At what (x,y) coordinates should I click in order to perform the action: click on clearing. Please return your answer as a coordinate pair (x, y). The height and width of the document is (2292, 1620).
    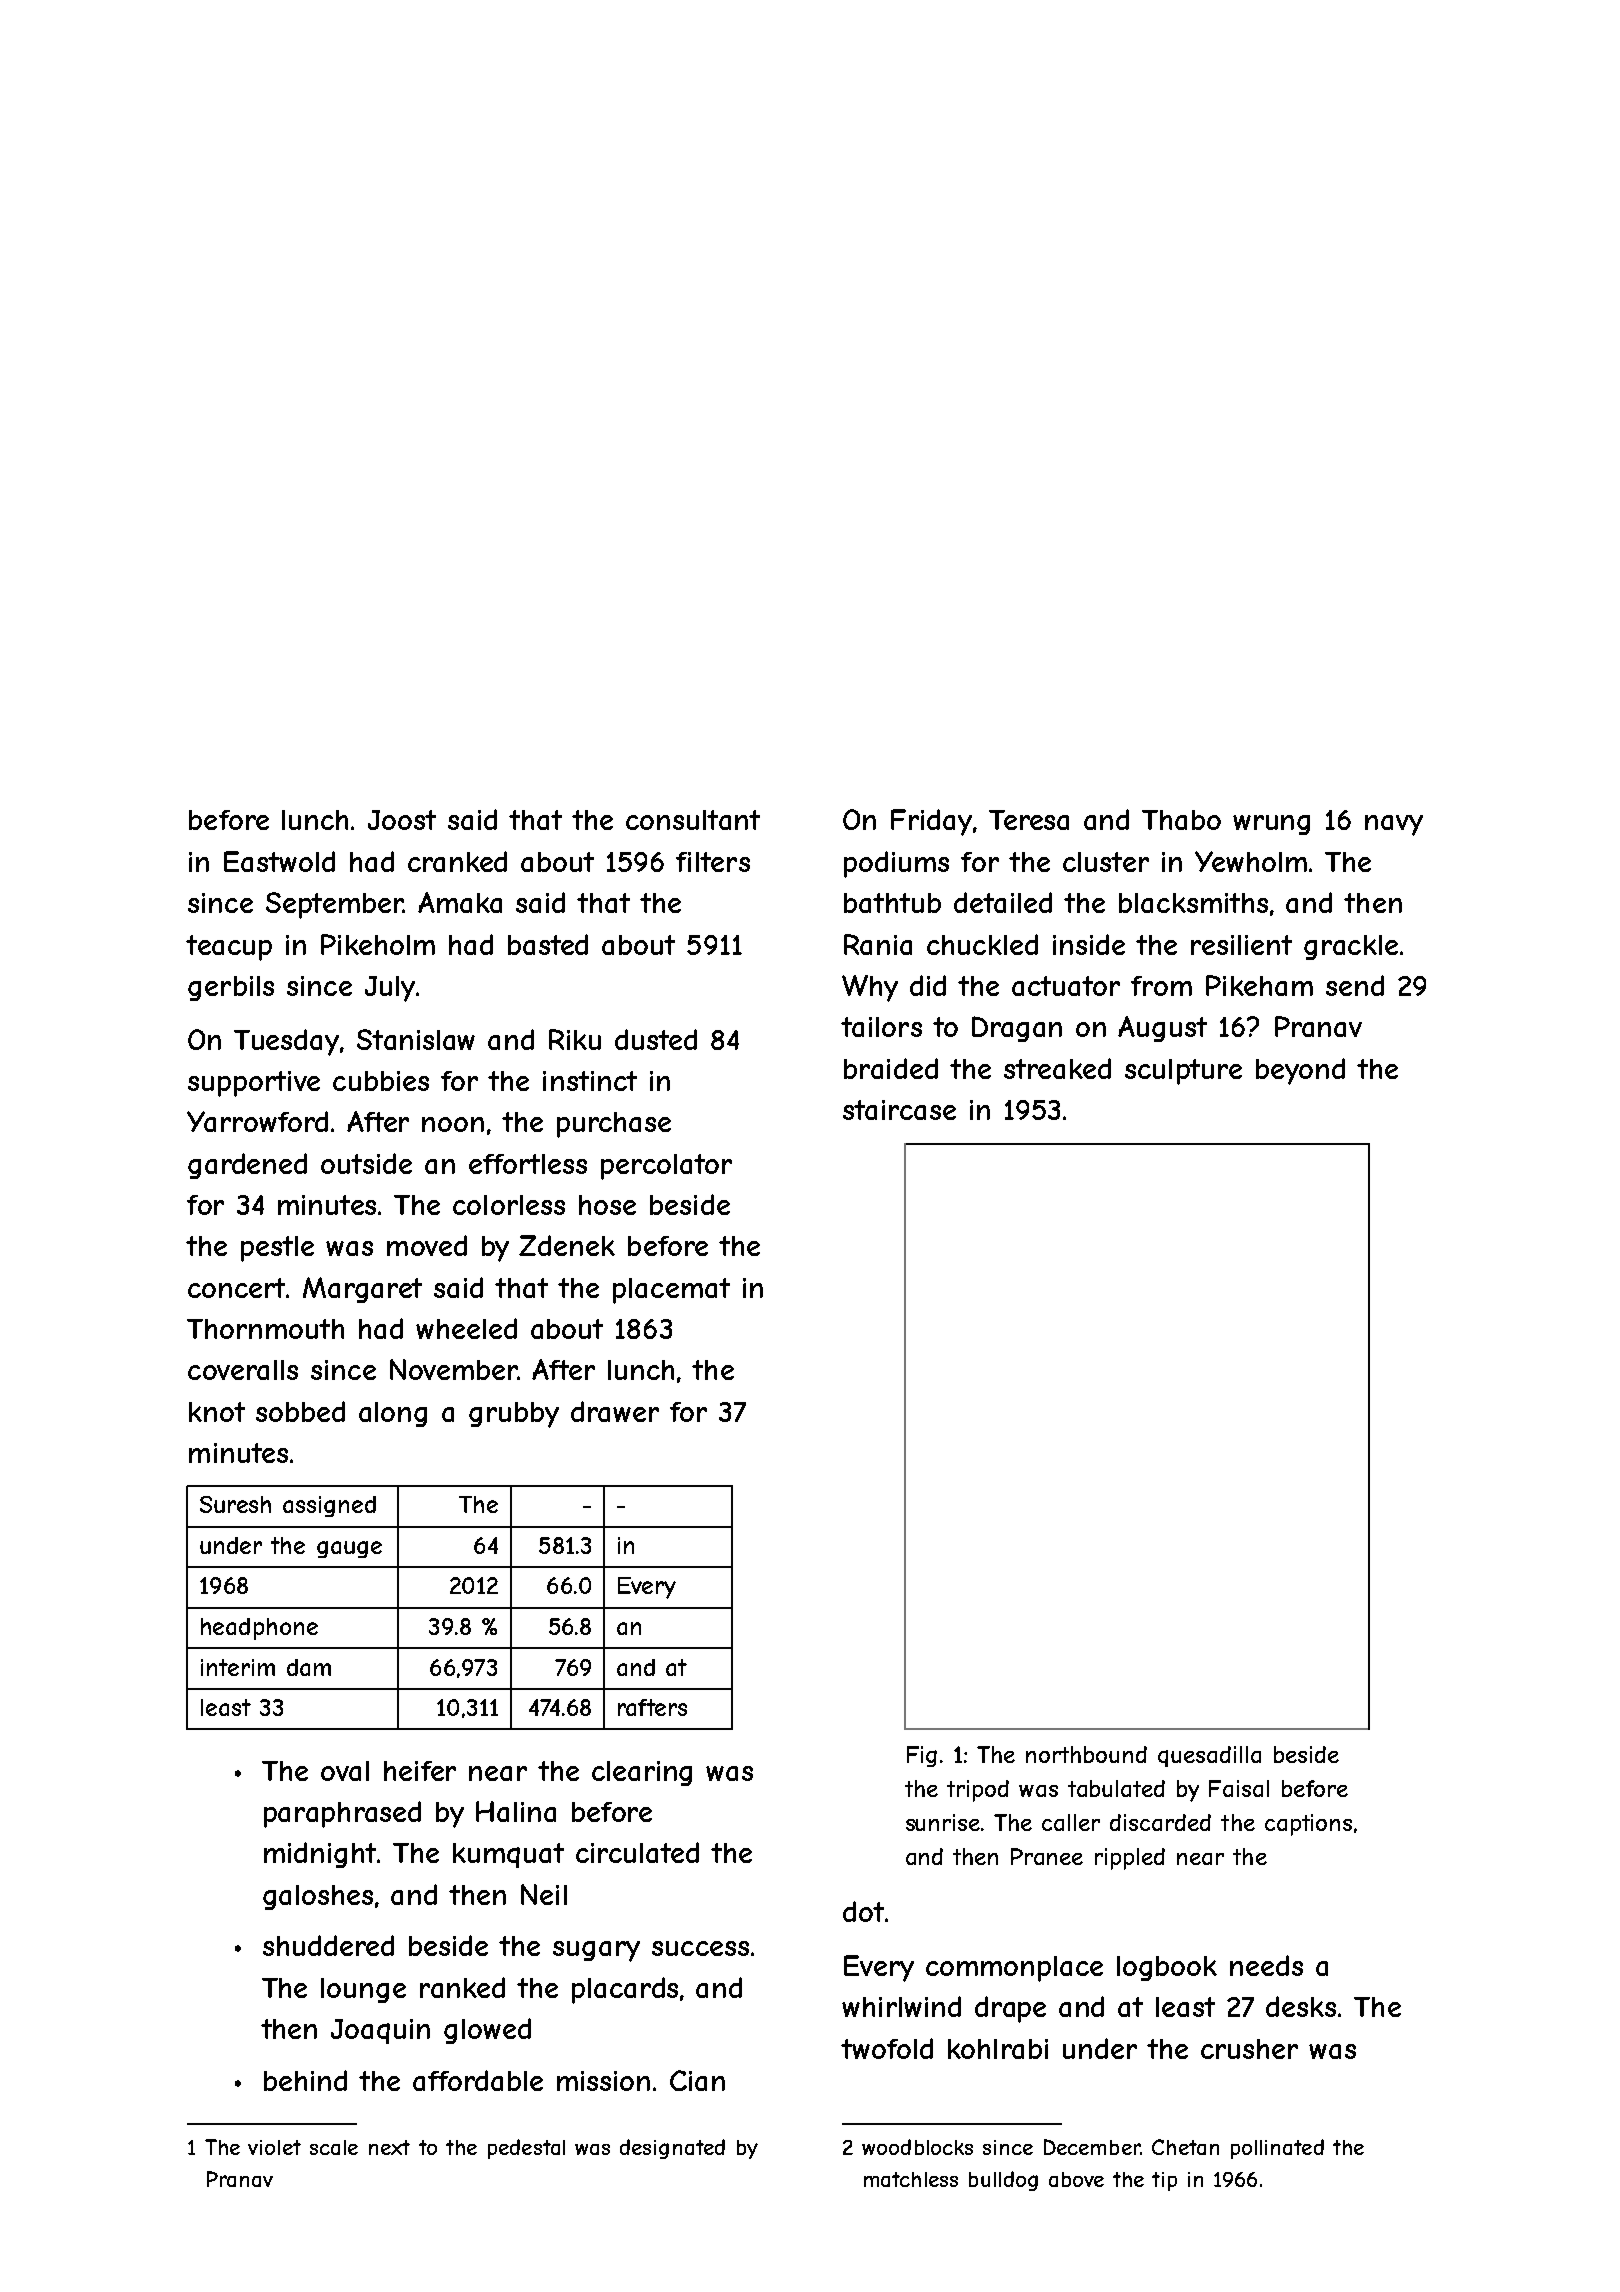
    Looking at the image, I should click on (642, 1773).
